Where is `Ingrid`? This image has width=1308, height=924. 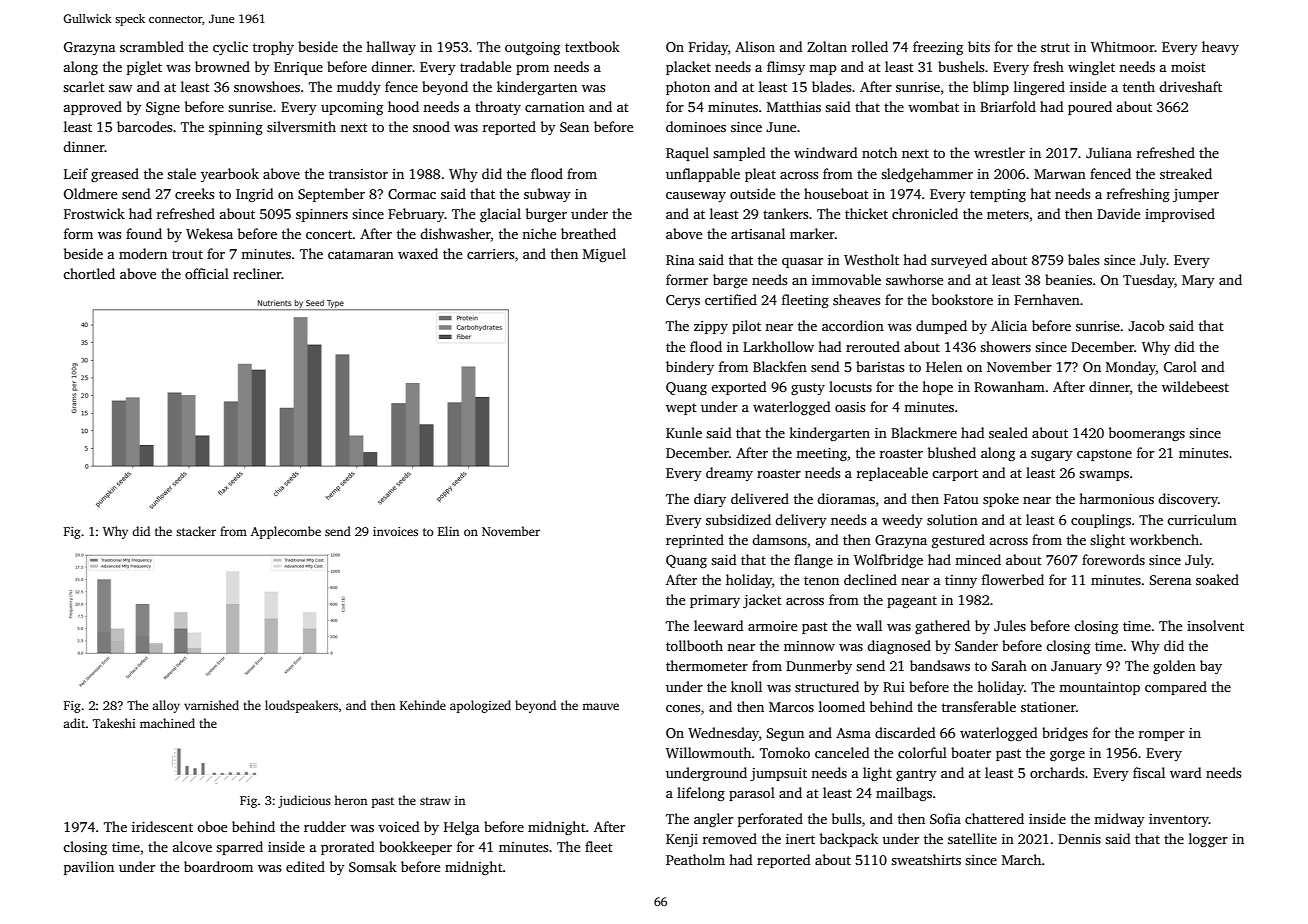
Ingrid is located at coordinates (255, 195).
